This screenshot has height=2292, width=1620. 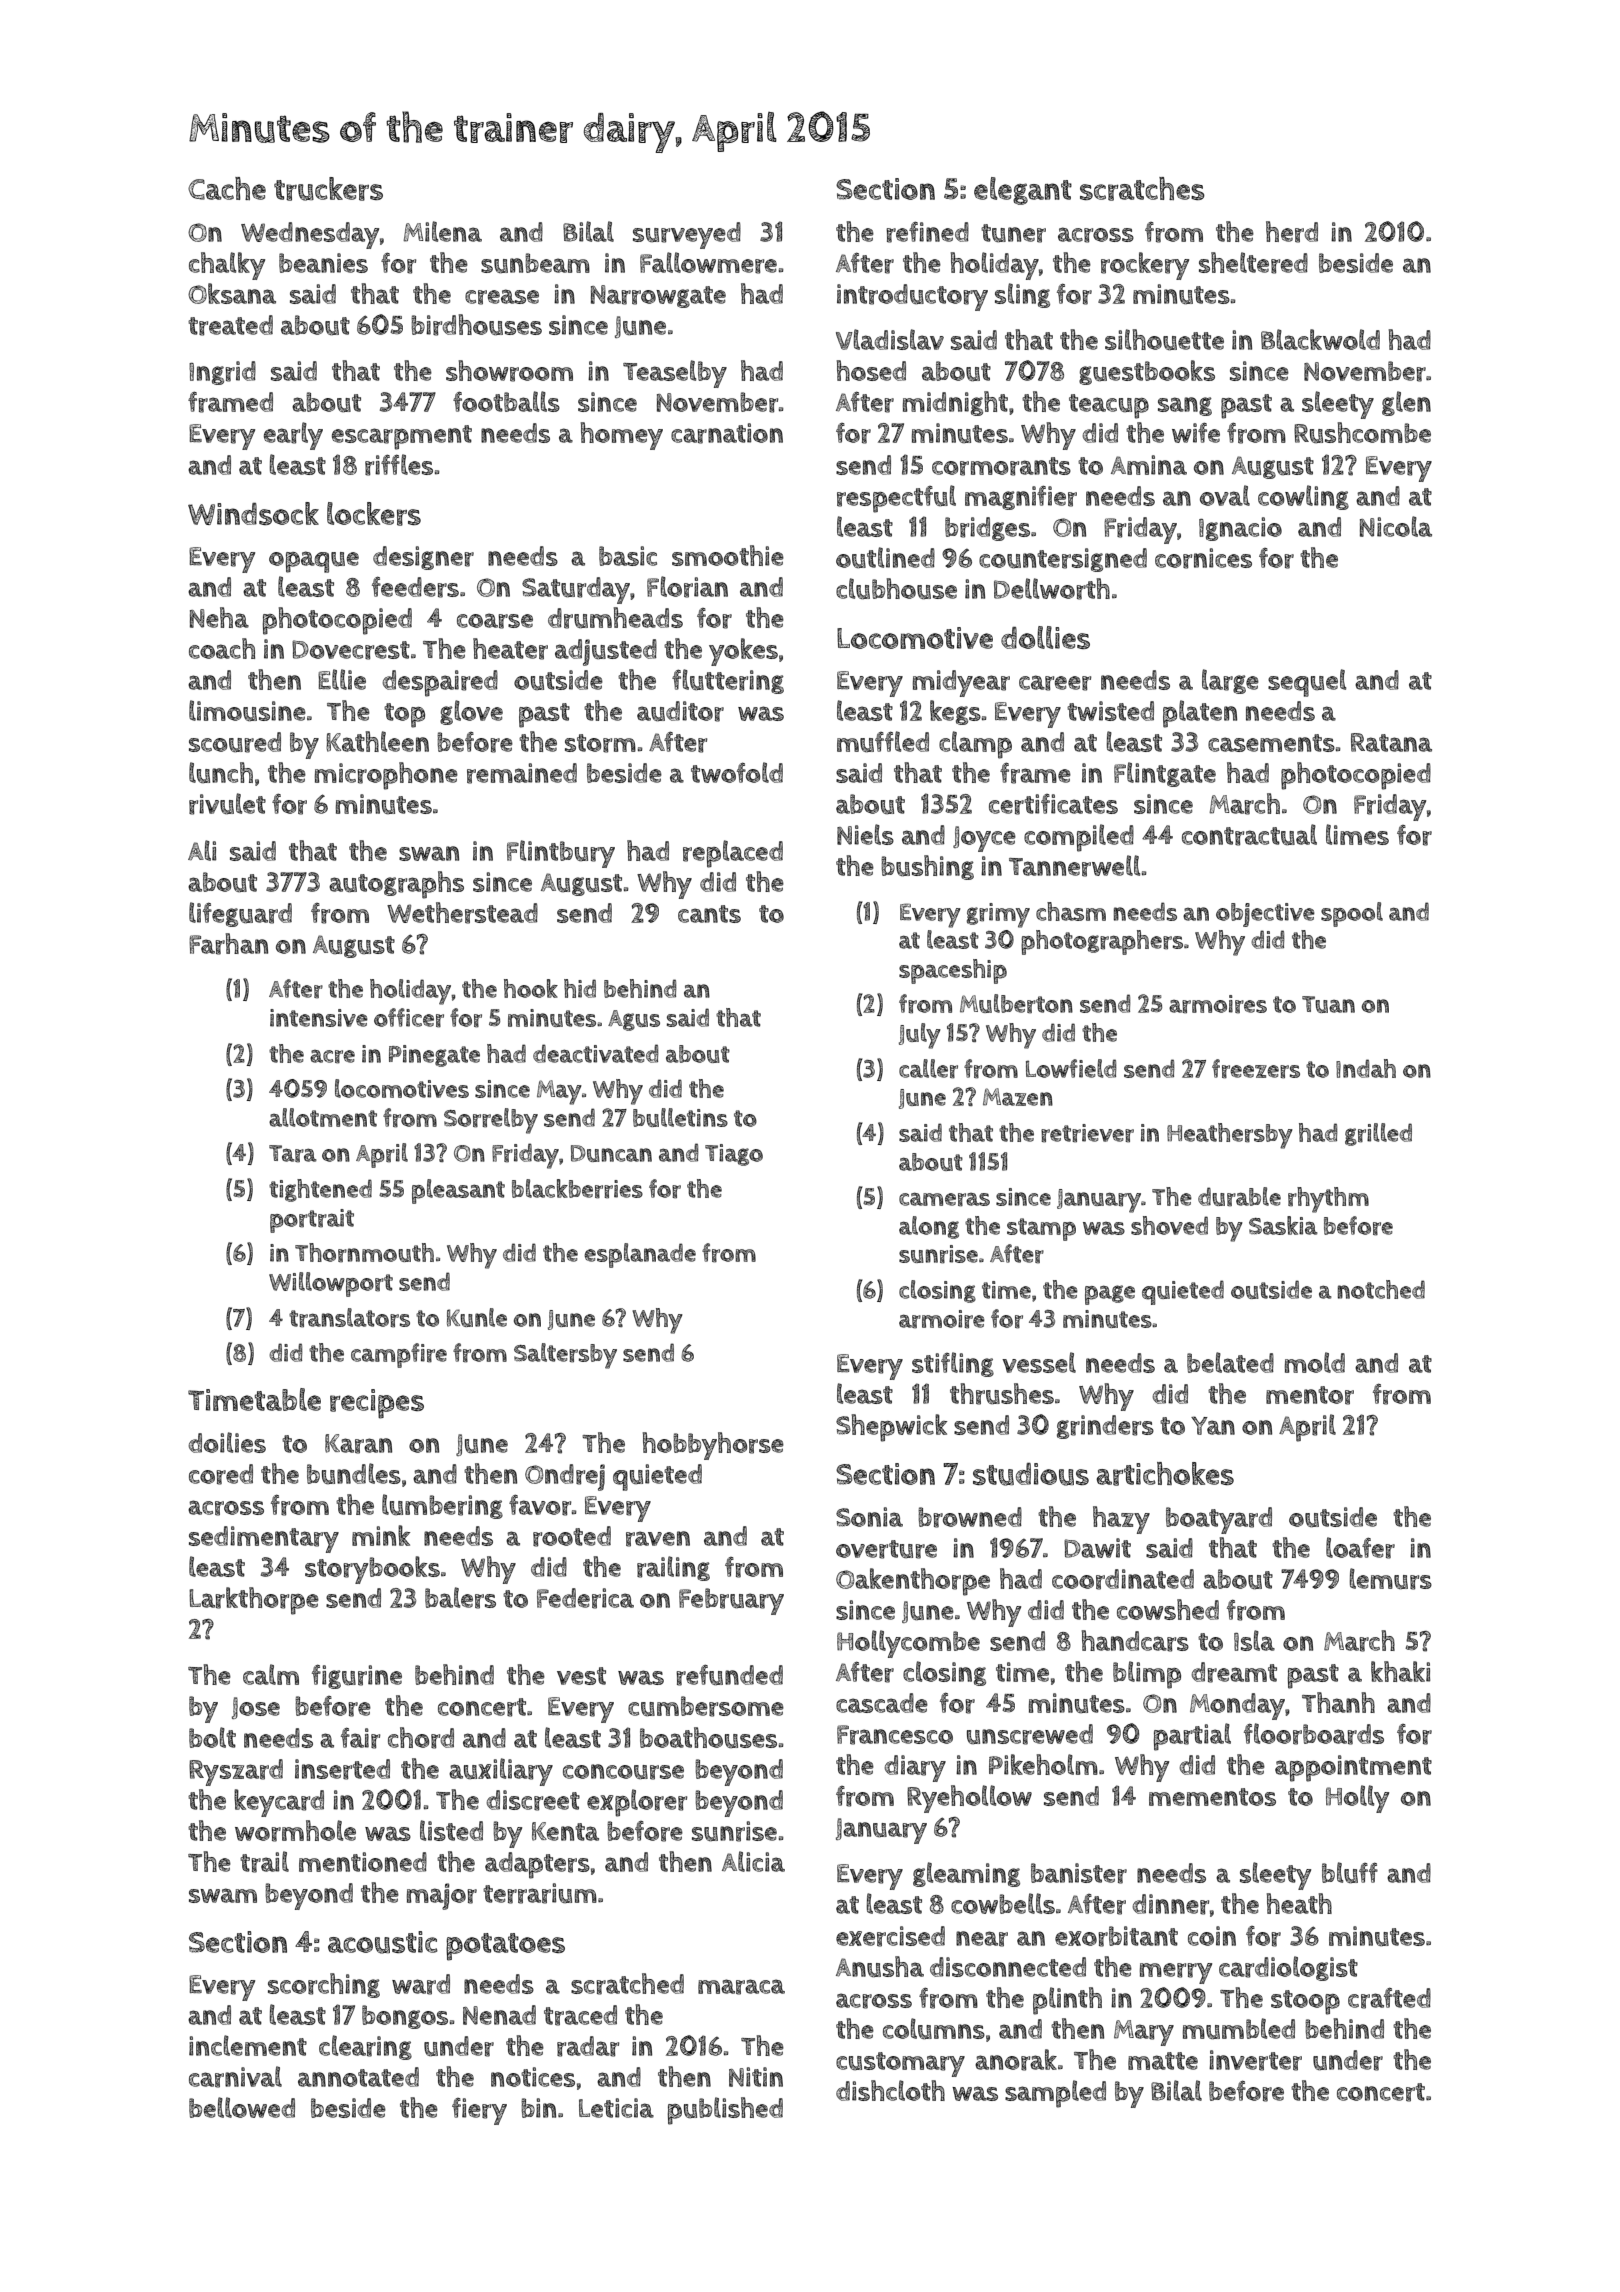 What do you see at coordinates (264, 1539) in the screenshot?
I see `sedimentary` at bounding box center [264, 1539].
